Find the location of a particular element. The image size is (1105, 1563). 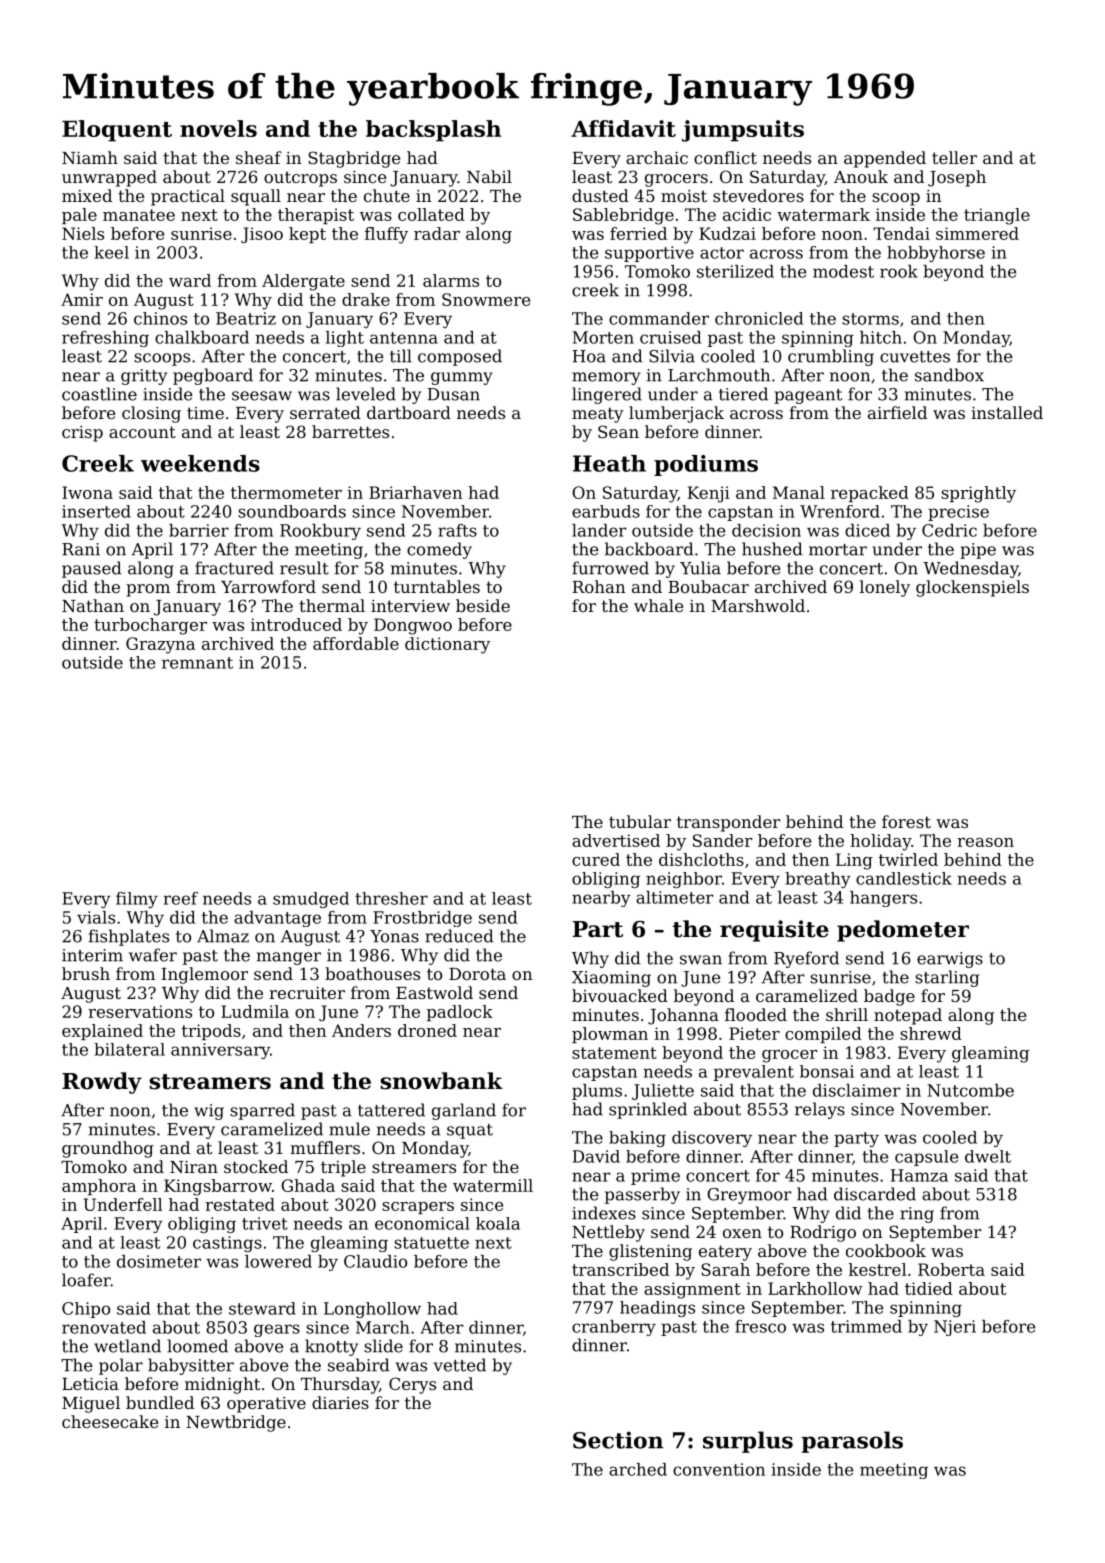

glockenspiels is located at coordinates (972, 588).
